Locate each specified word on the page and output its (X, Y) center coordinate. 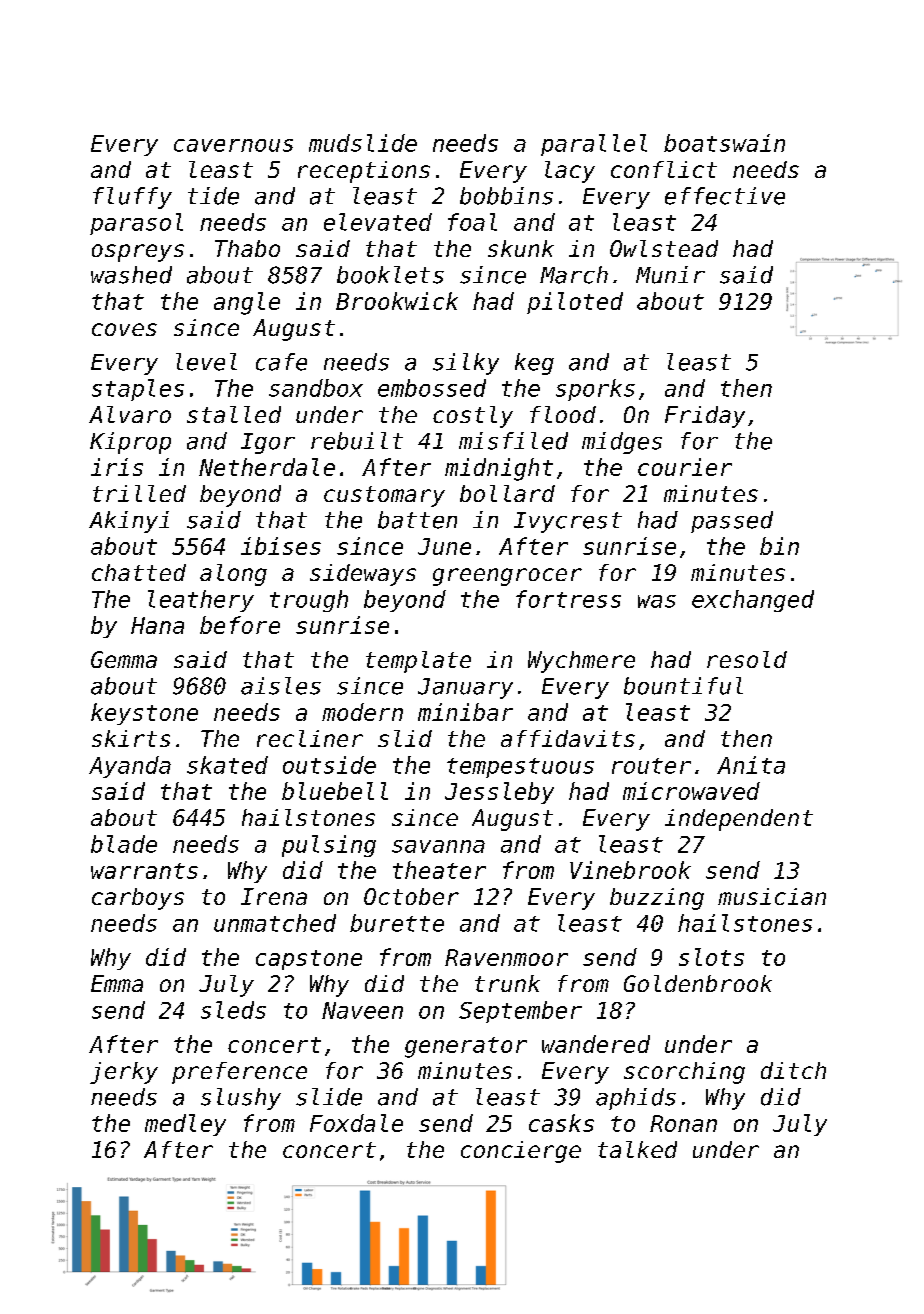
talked (637, 1149)
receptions (364, 172)
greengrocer (507, 577)
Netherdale (267, 467)
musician (772, 896)
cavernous (233, 145)
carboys (138, 899)
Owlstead (664, 248)
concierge (521, 1152)
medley (185, 1125)
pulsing (329, 846)
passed (732, 522)
